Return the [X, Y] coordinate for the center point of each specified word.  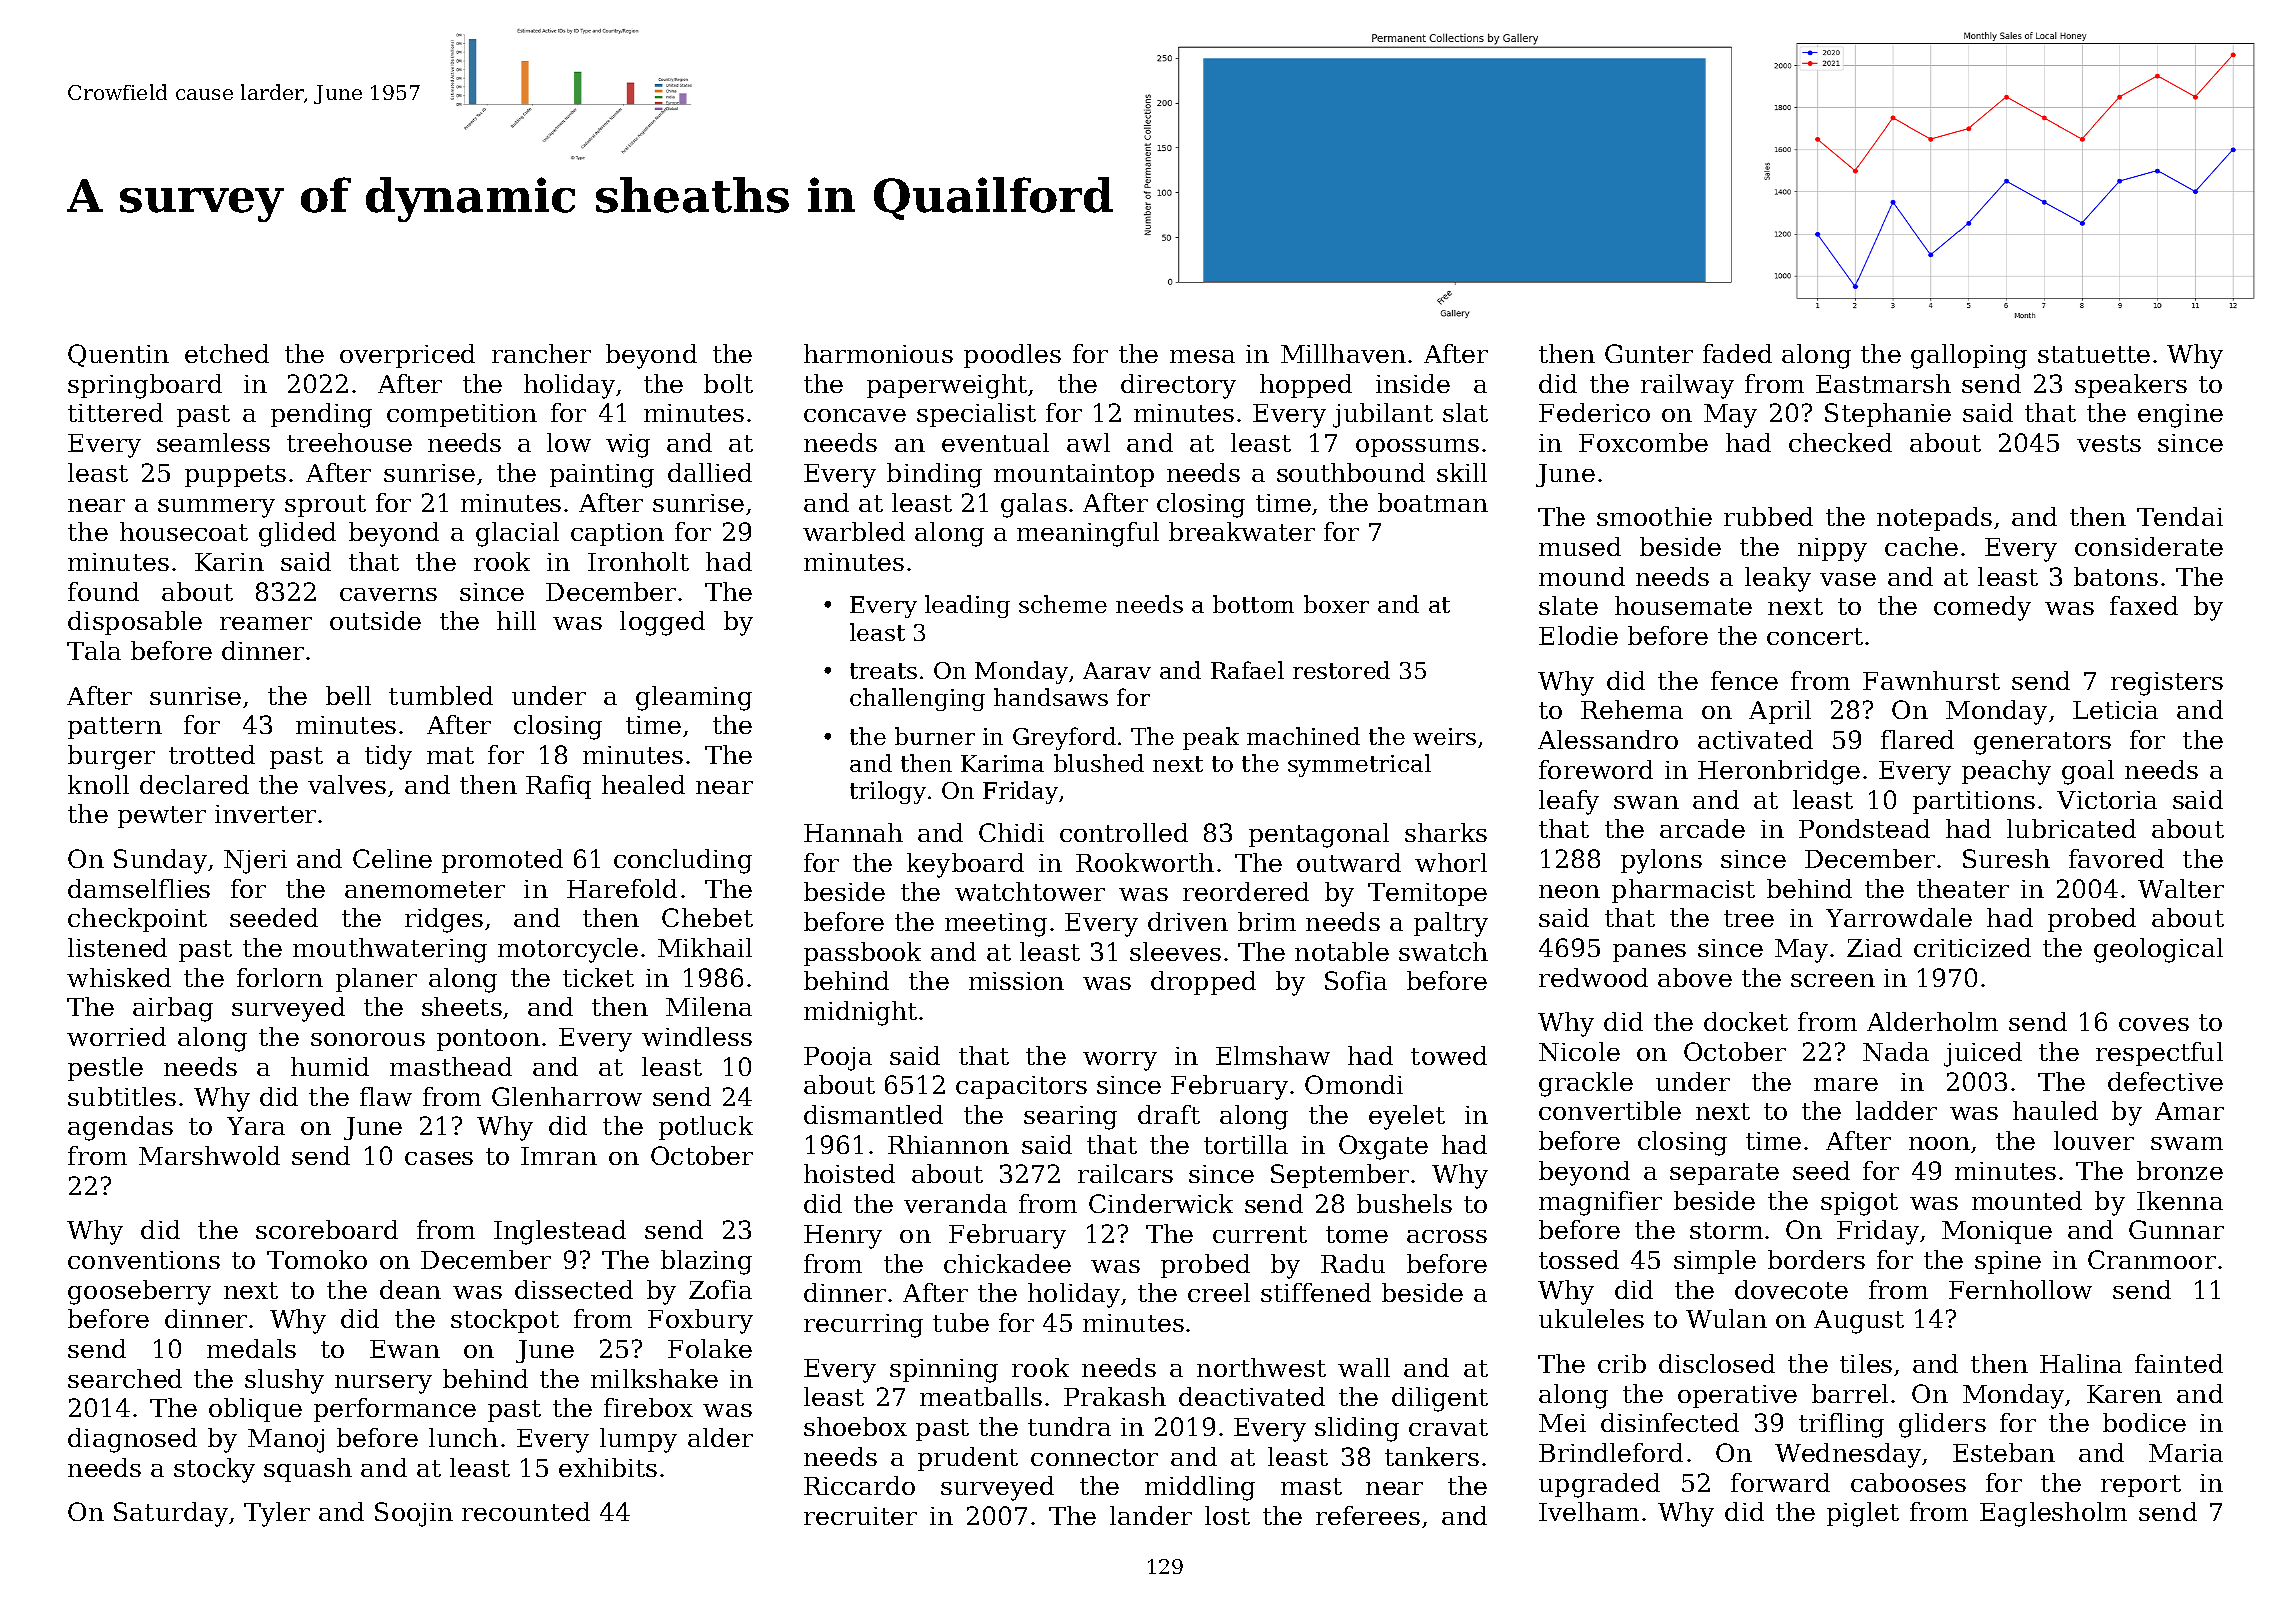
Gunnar [2176, 1229]
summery [216, 508]
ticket [598, 977]
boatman [1433, 502]
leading [967, 606]
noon [1939, 1143]
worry [1120, 1061]
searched [125, 1378]
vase [1848, 579]
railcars [1125, 1173]
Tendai [2180, 516]
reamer [266, 623]
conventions [144, 1260]
